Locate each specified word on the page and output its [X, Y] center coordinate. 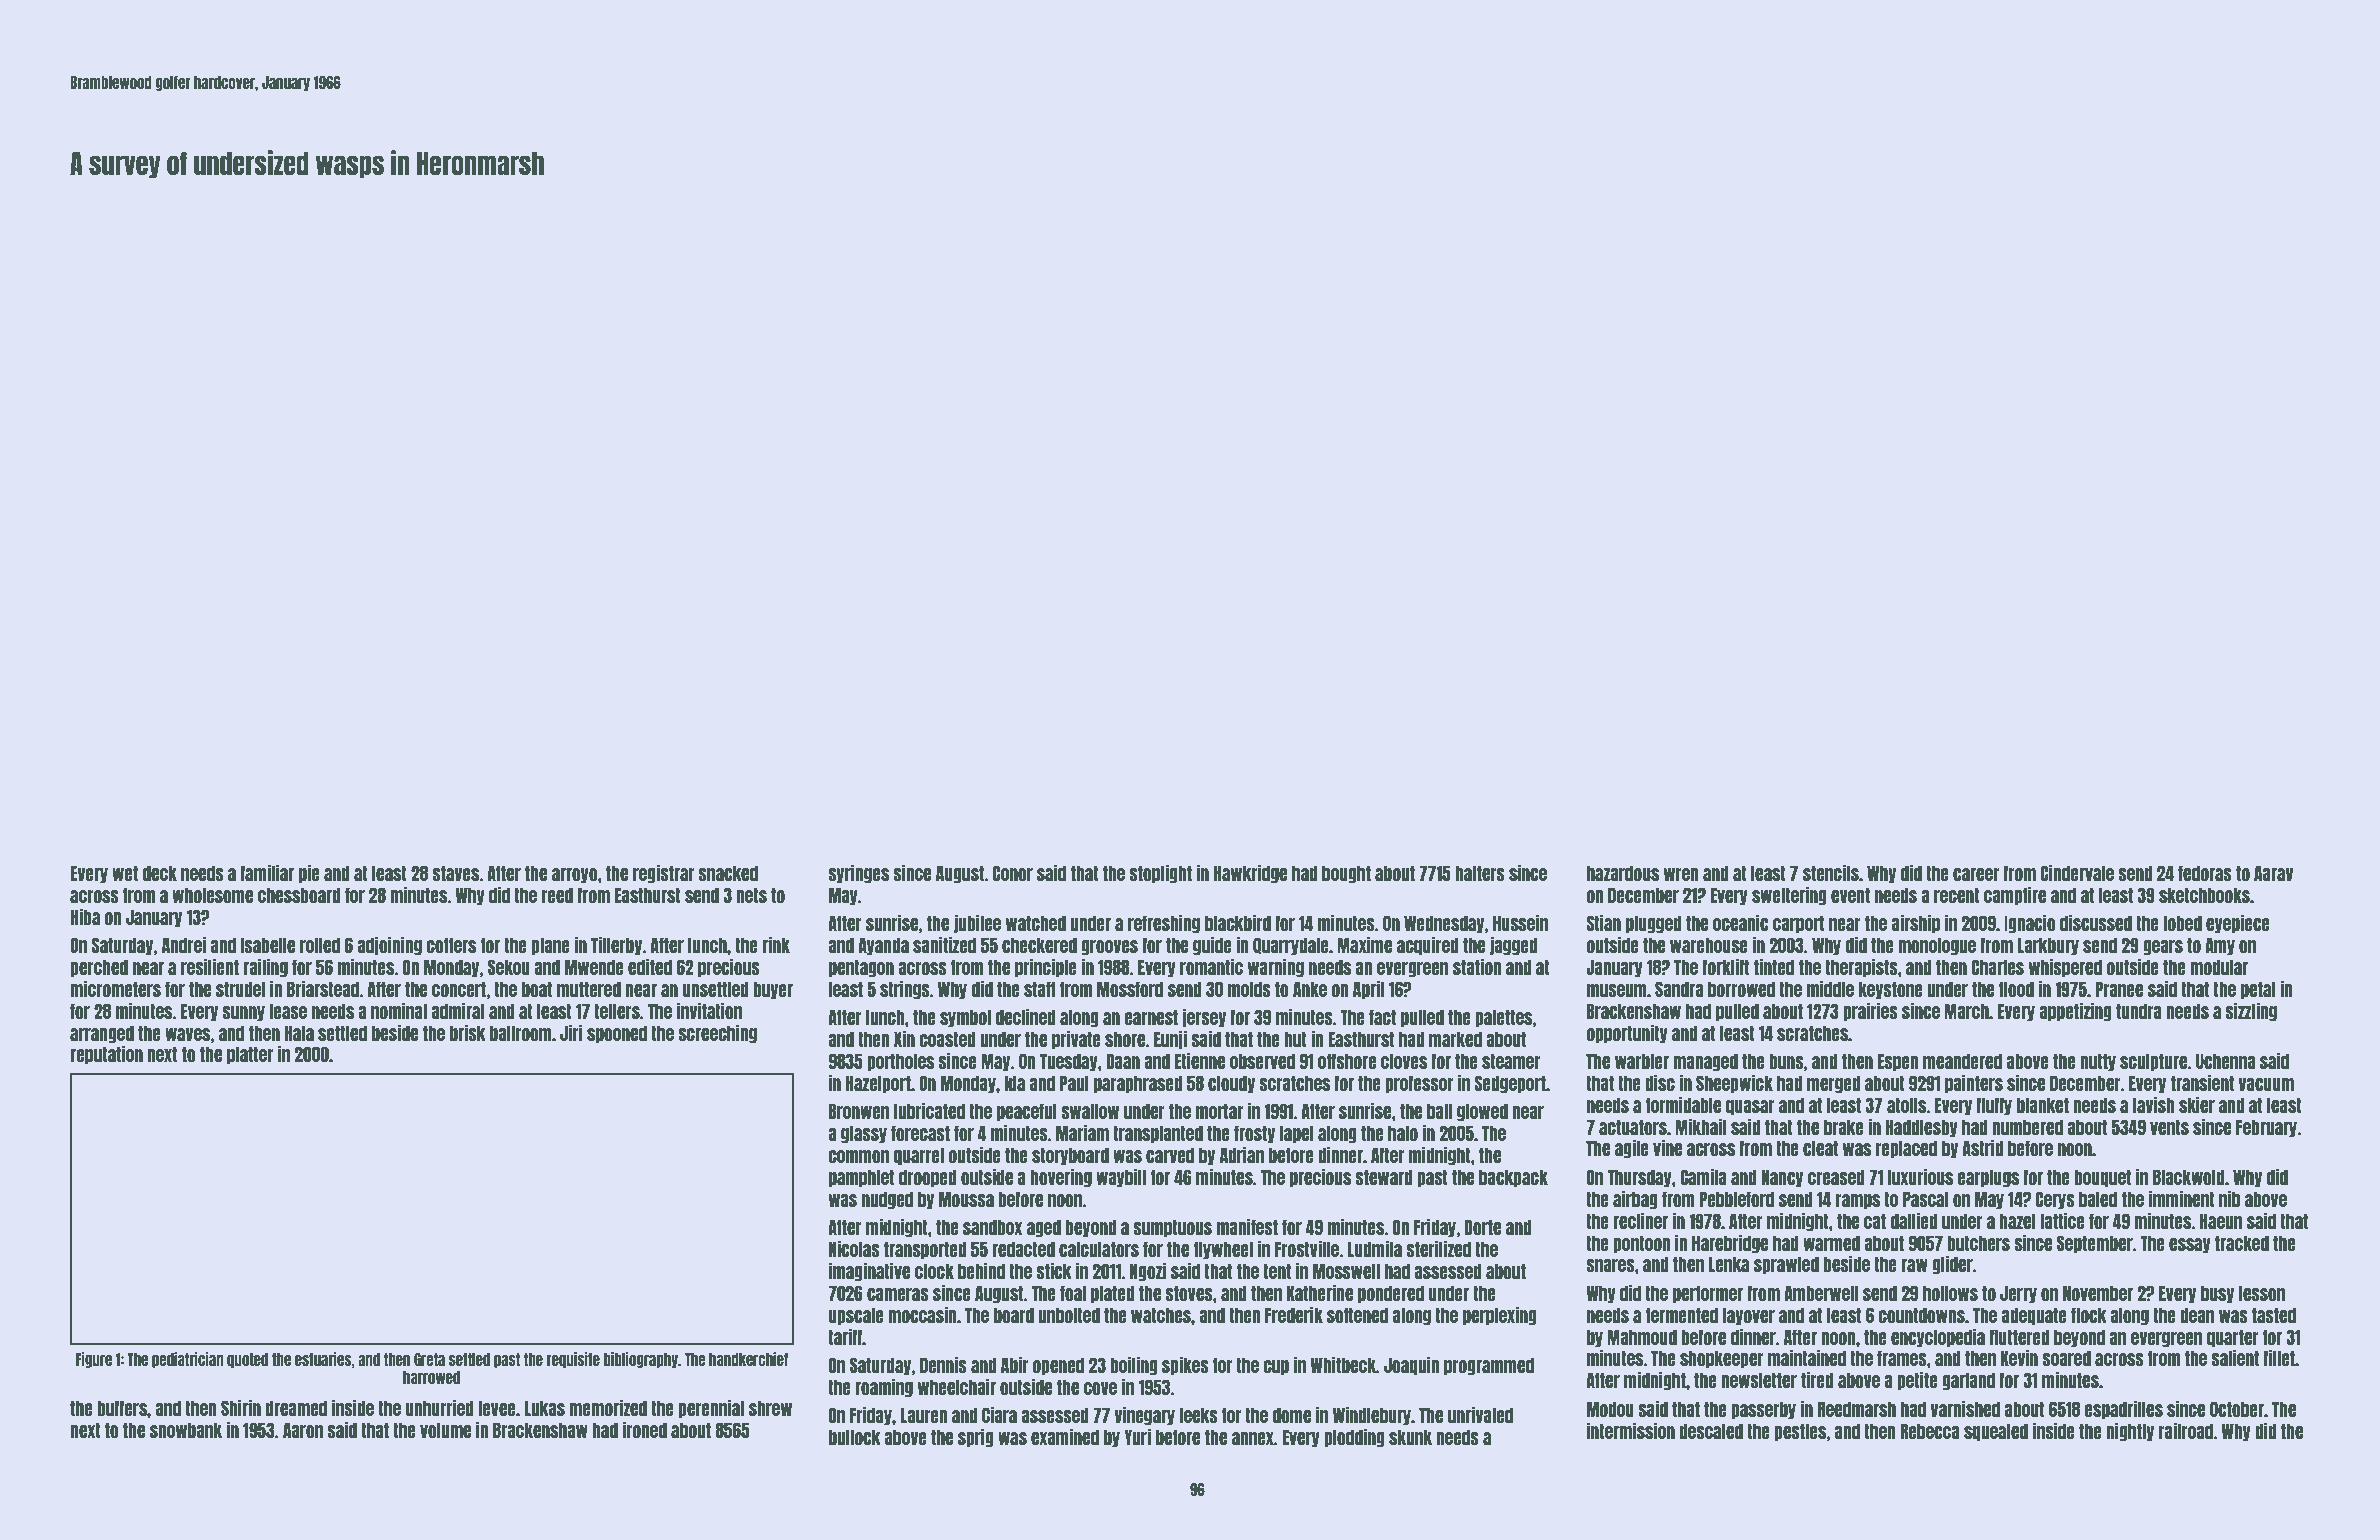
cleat [1820, 1148]
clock [934, 1271]
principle [1046, 967]
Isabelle [268, 945]
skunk [1410, 1437]
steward [1384, 1177]
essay [2190, 1245]
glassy [864, 1134]
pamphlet [861, 1178]
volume [445, 1430]
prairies [1870, 1011]
